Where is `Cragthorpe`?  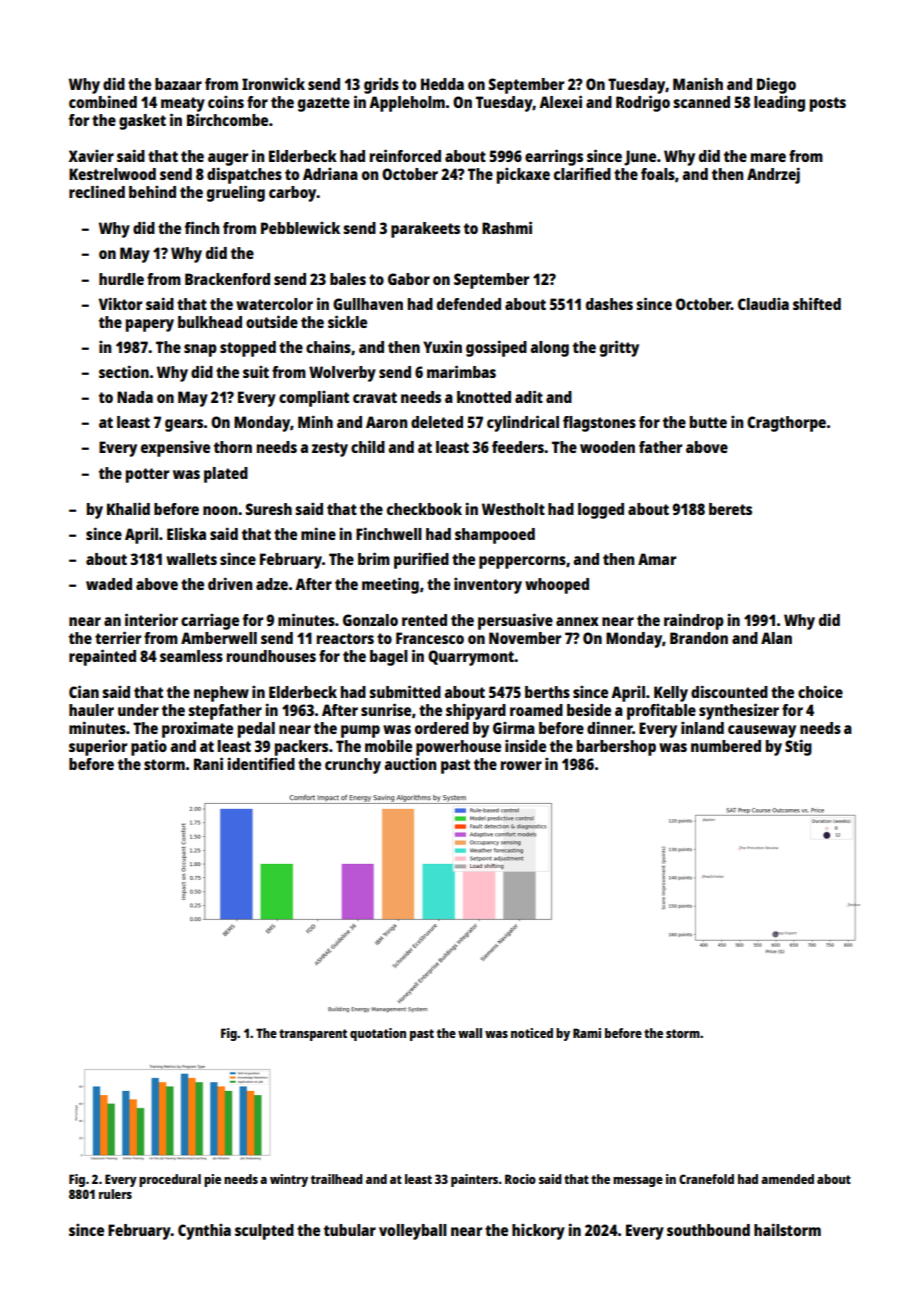 Cragthorpe is located at coordinates (786, 424).
